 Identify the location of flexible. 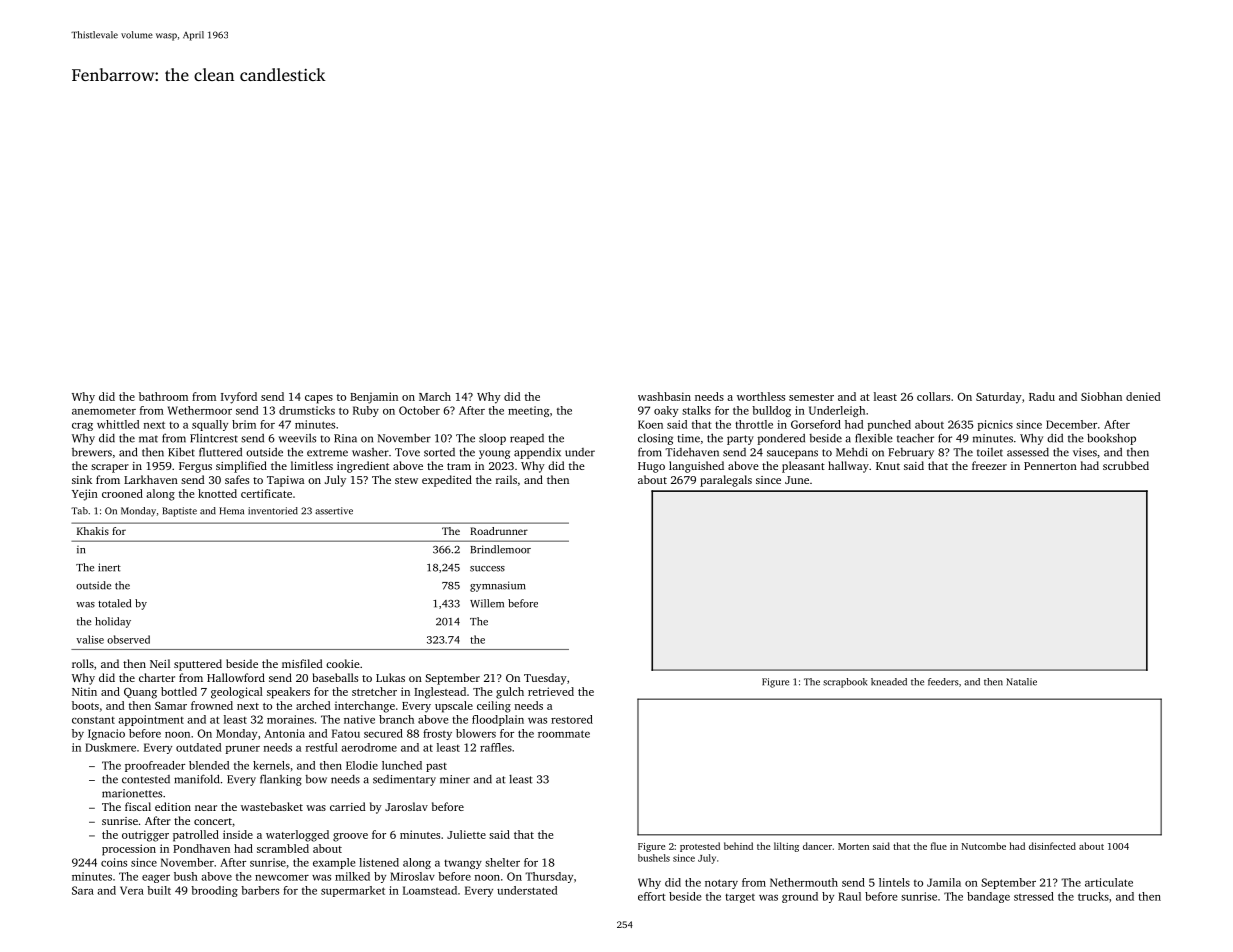
(874, 438).
